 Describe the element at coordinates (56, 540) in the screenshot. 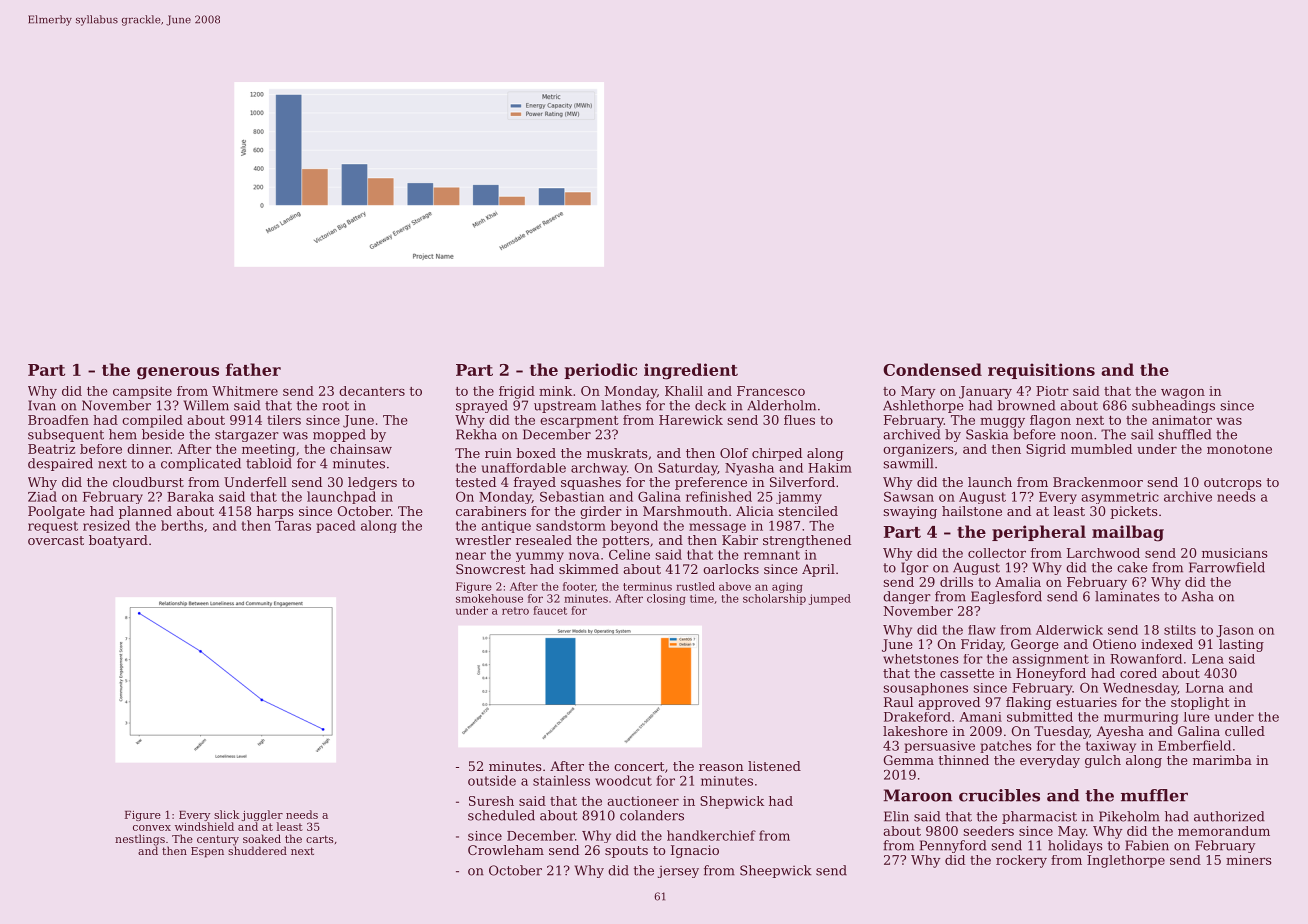

I see `overcast` at that location.
